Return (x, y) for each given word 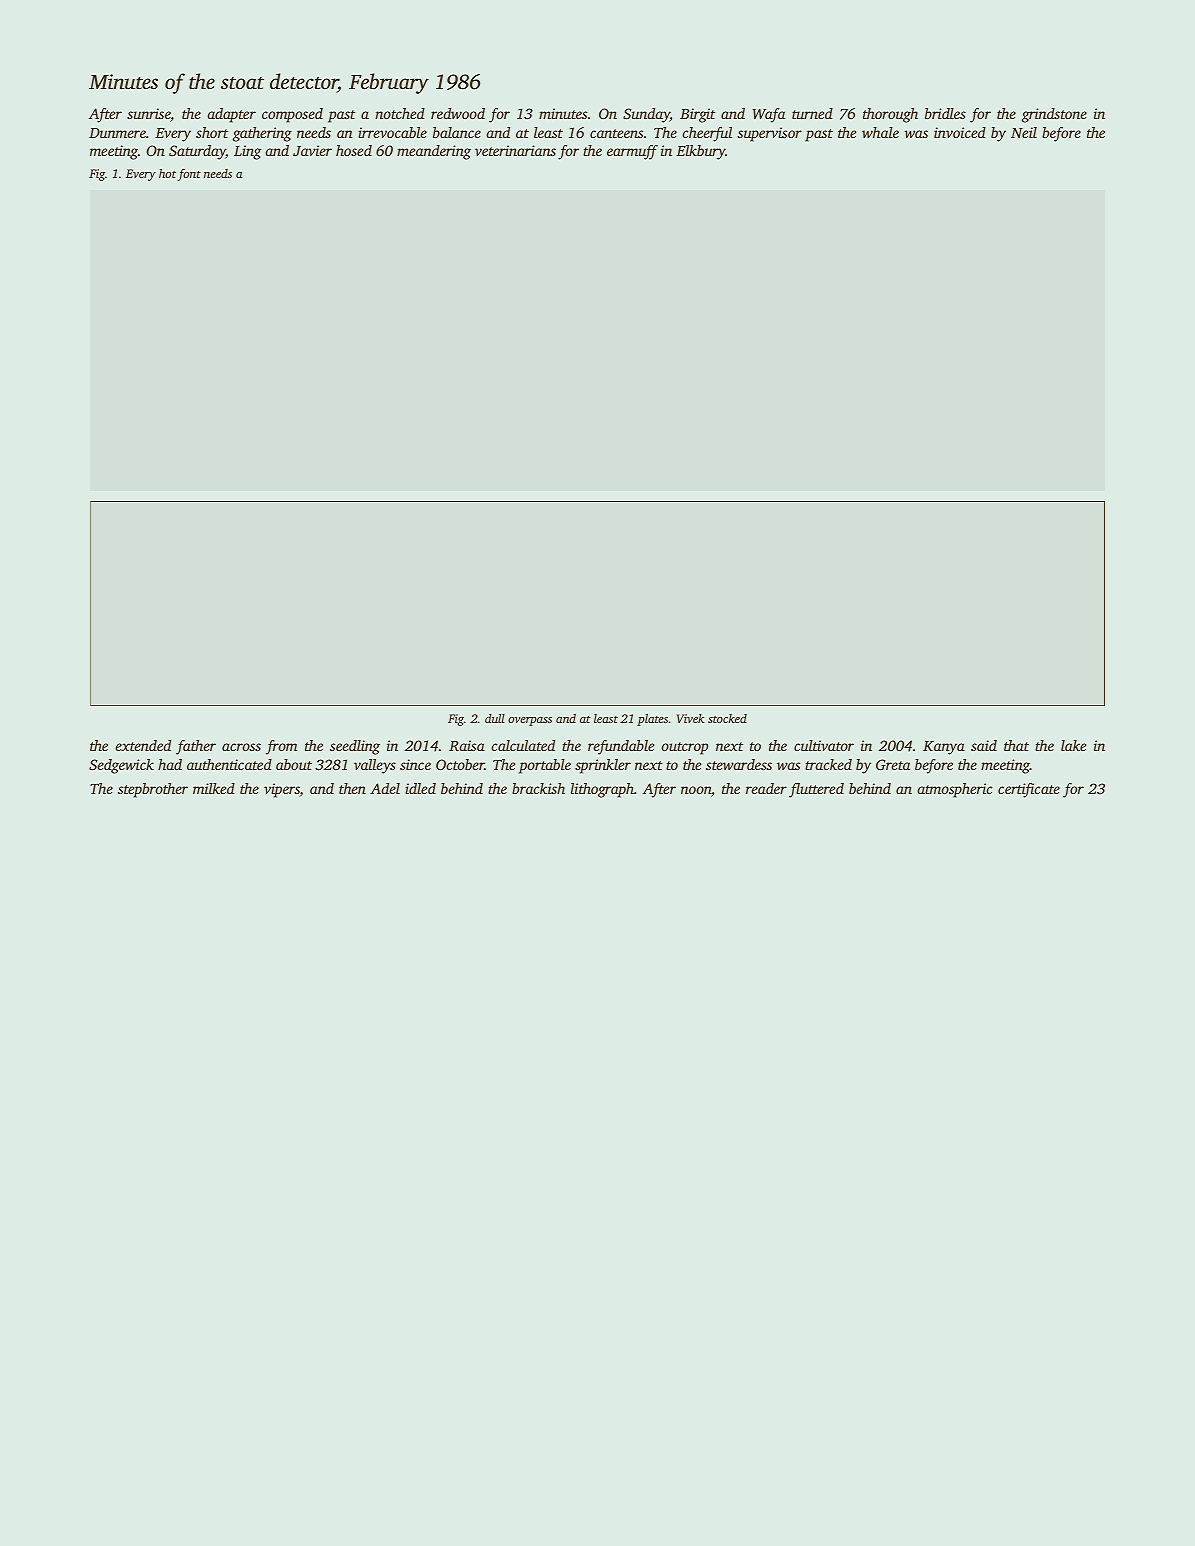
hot (167, 173)
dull (495, 718)
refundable (621, 747)
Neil (1024, 132)
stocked (727, 718)
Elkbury (701, 152)
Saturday (197, 152)
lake (1073, 745)
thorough (890, 115)
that (1016, 745)
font (189, 175)
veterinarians (515, 150)
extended (143, 745)
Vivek (690, 718)
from (281, 747)
